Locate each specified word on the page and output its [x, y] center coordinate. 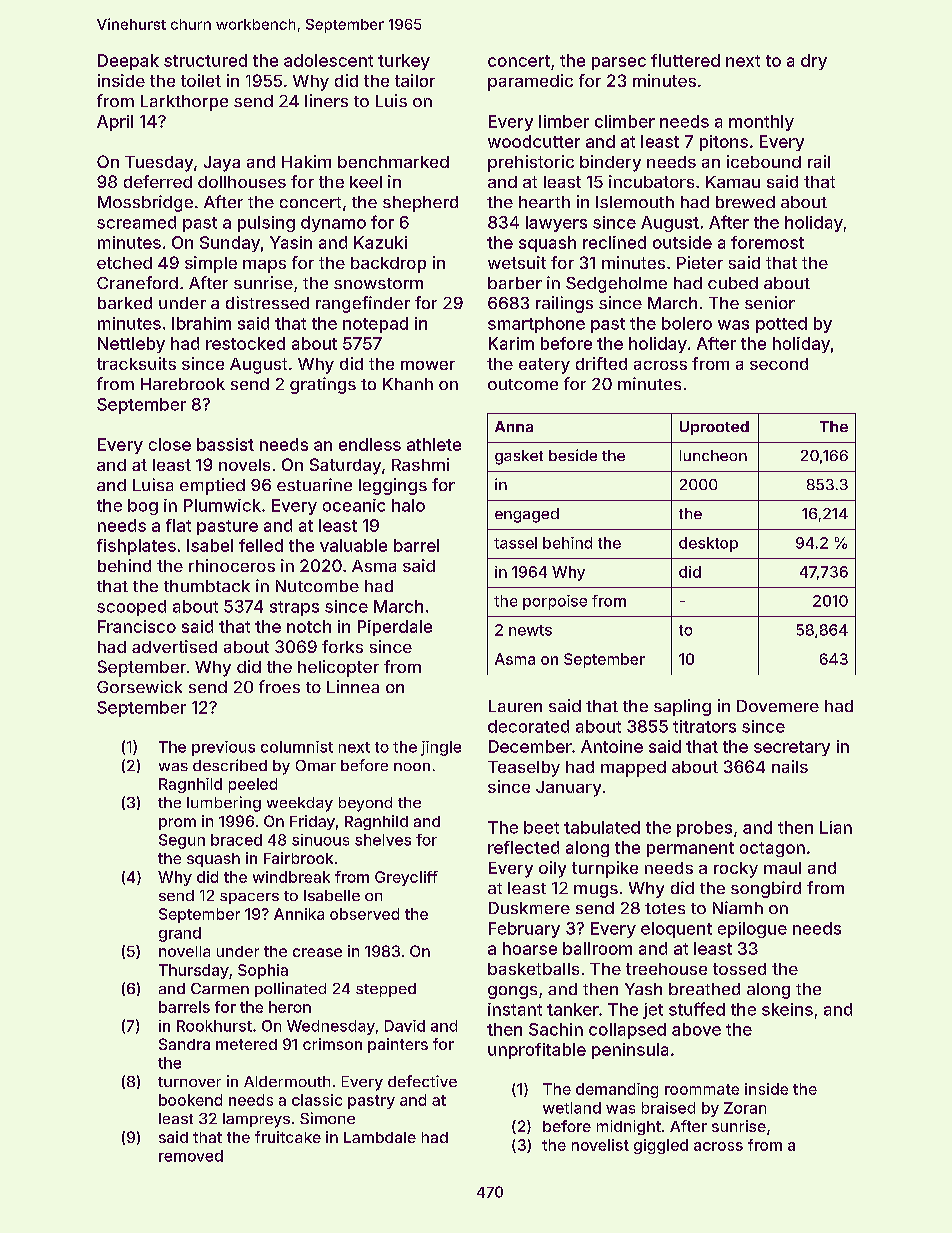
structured [205, 60]
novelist [600, 1145]
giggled [661, 1146]
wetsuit [517, 262]
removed [191, 1156]
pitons [724, 143]
